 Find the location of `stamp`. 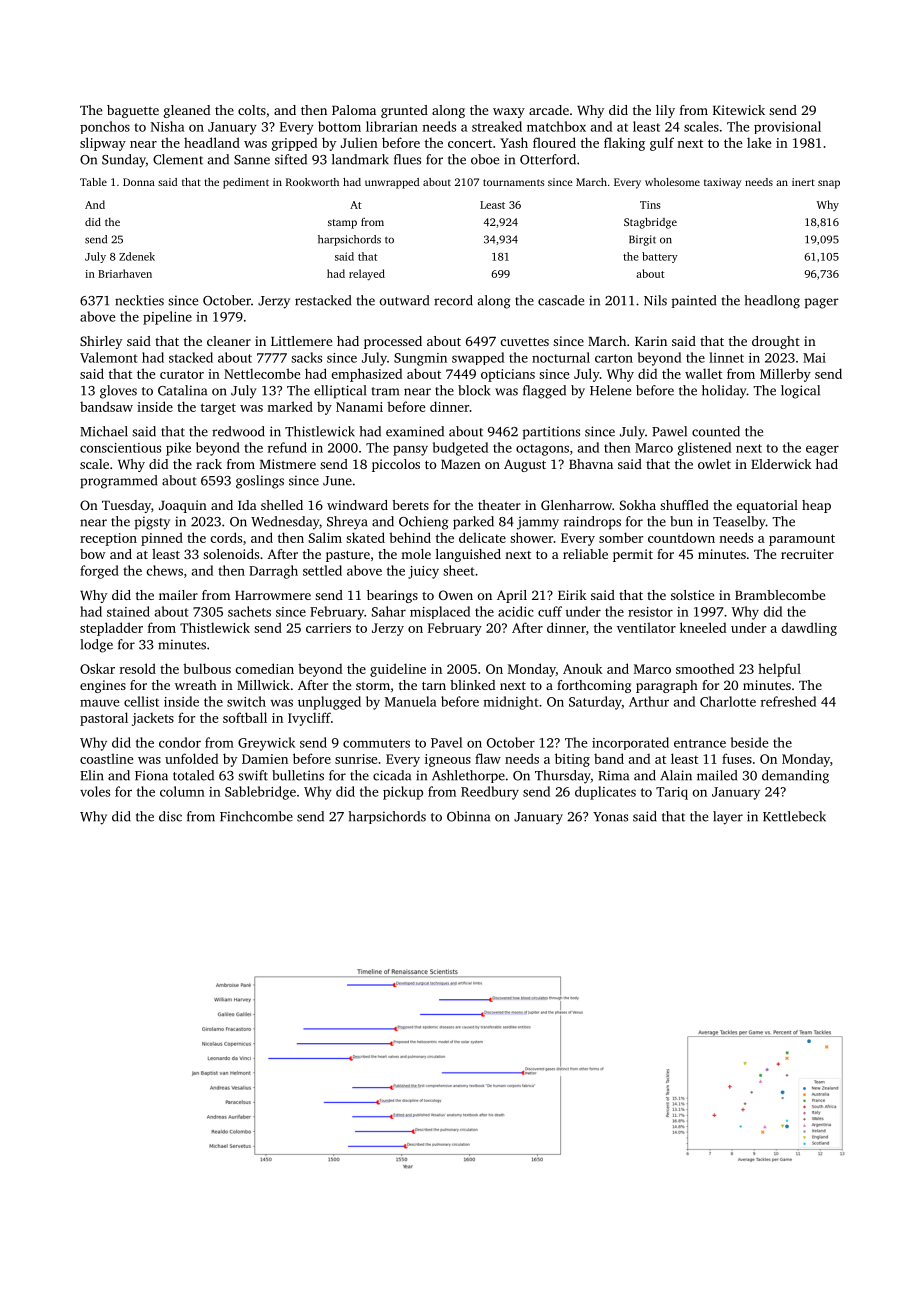

stamp is located at coordinates (342, 224).
